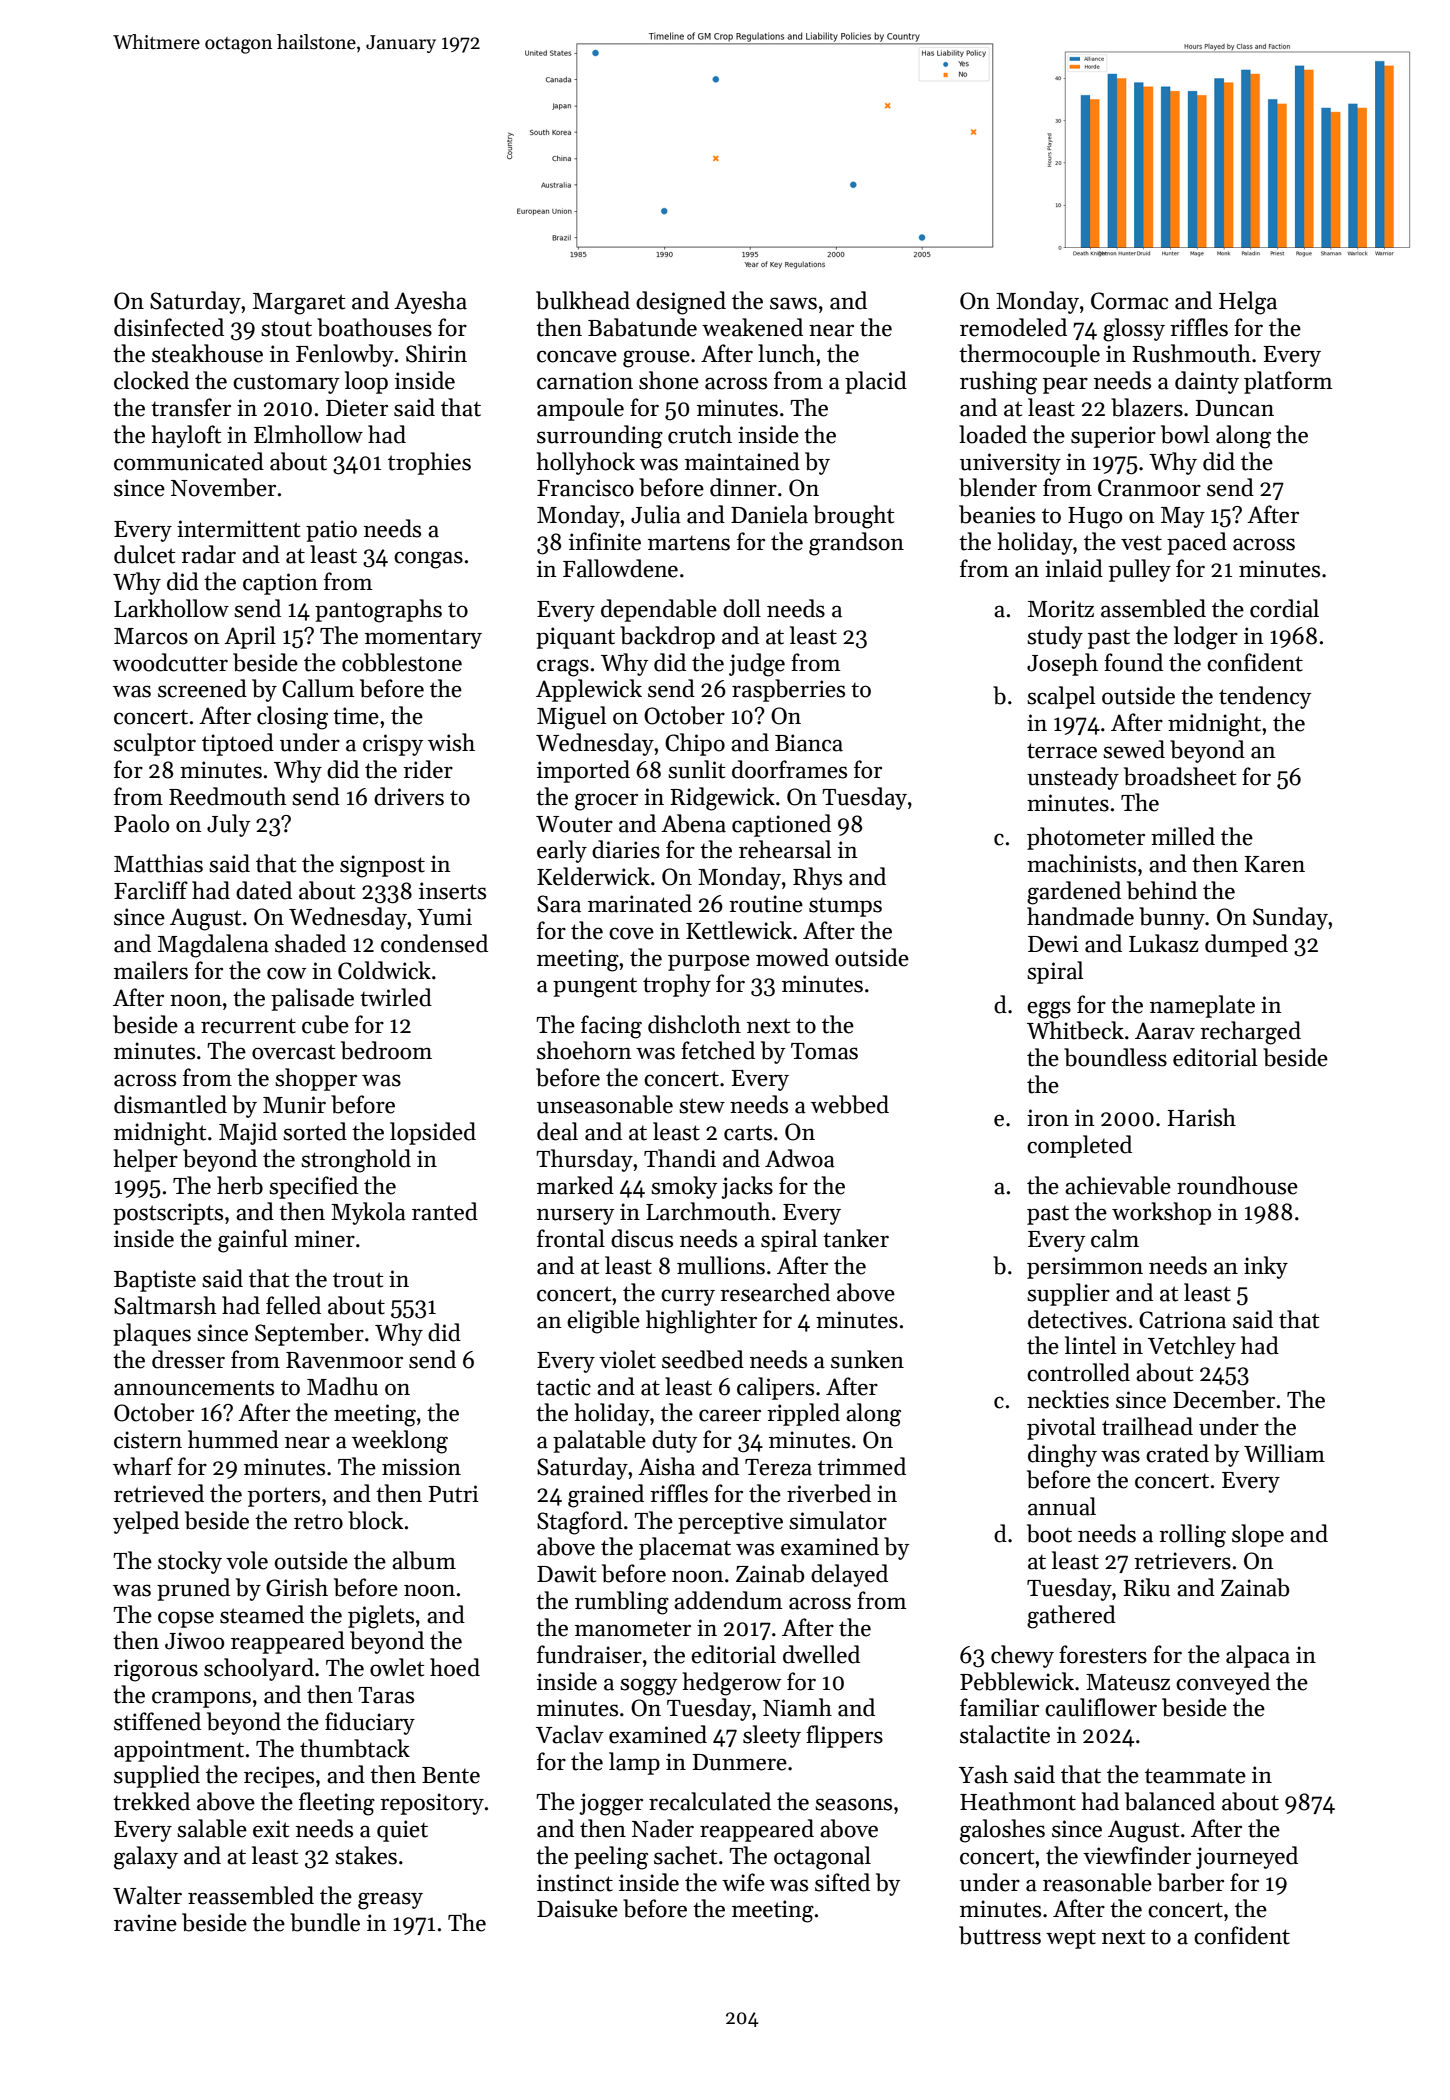 The height and width of the screenshot is (2100, 1450). Describe the element at coordinates (151, 970) in the screenshot. I see `mailers` at that location.
